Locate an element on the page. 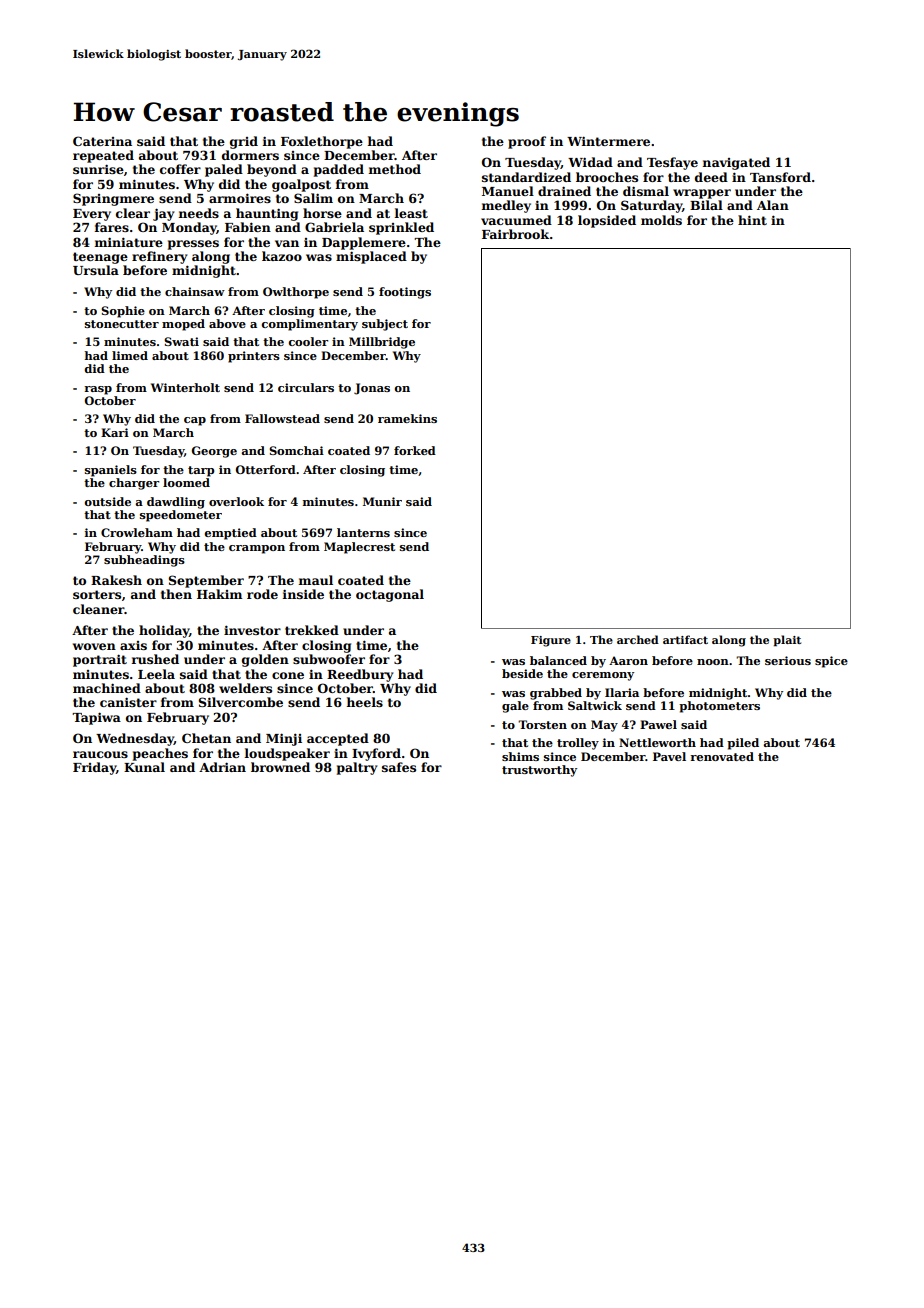 The image size is (924, 1308). Figure is located at coordinates (551, 641).
